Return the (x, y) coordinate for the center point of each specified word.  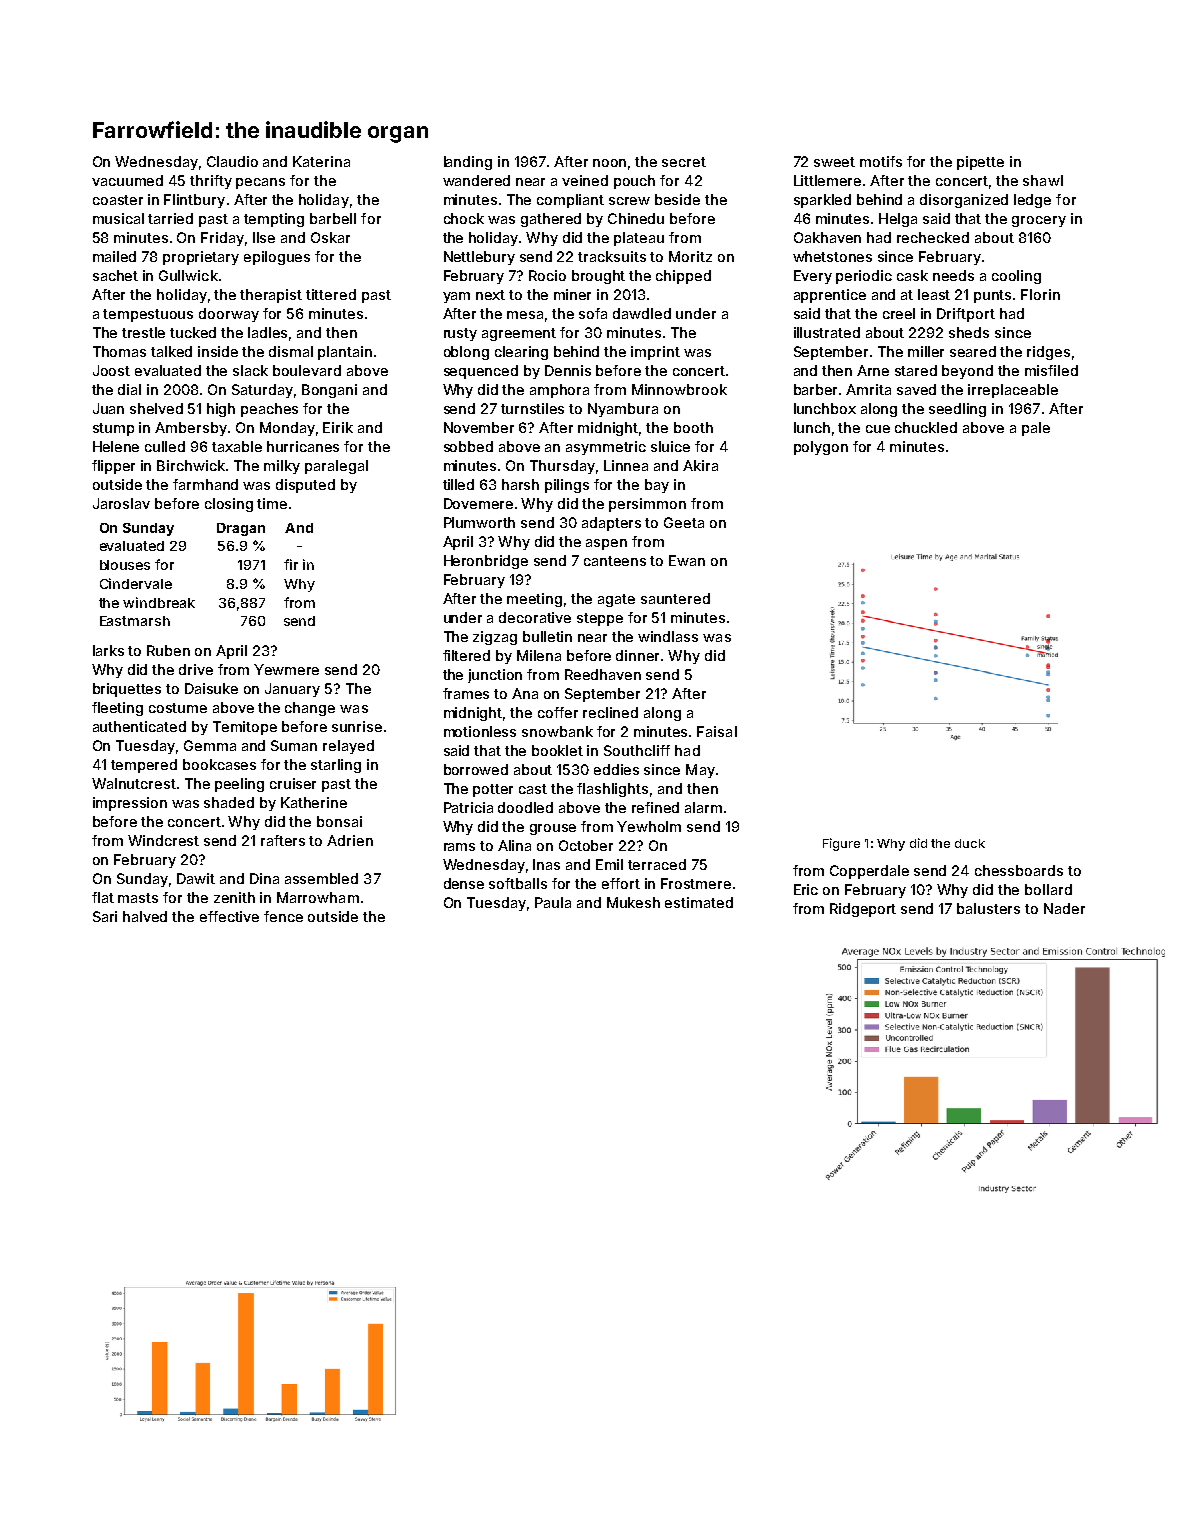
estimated (699, 902)
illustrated (827, 332)
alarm (703, 807)
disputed (305, 486)
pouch (634, 182)
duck (970, 843)
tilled (458, 484)
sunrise (357, 726)
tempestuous (148, 315)
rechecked (933, 237)
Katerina (321, 161)
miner (572, 294)
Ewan (687, 560)
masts (138, 898)
